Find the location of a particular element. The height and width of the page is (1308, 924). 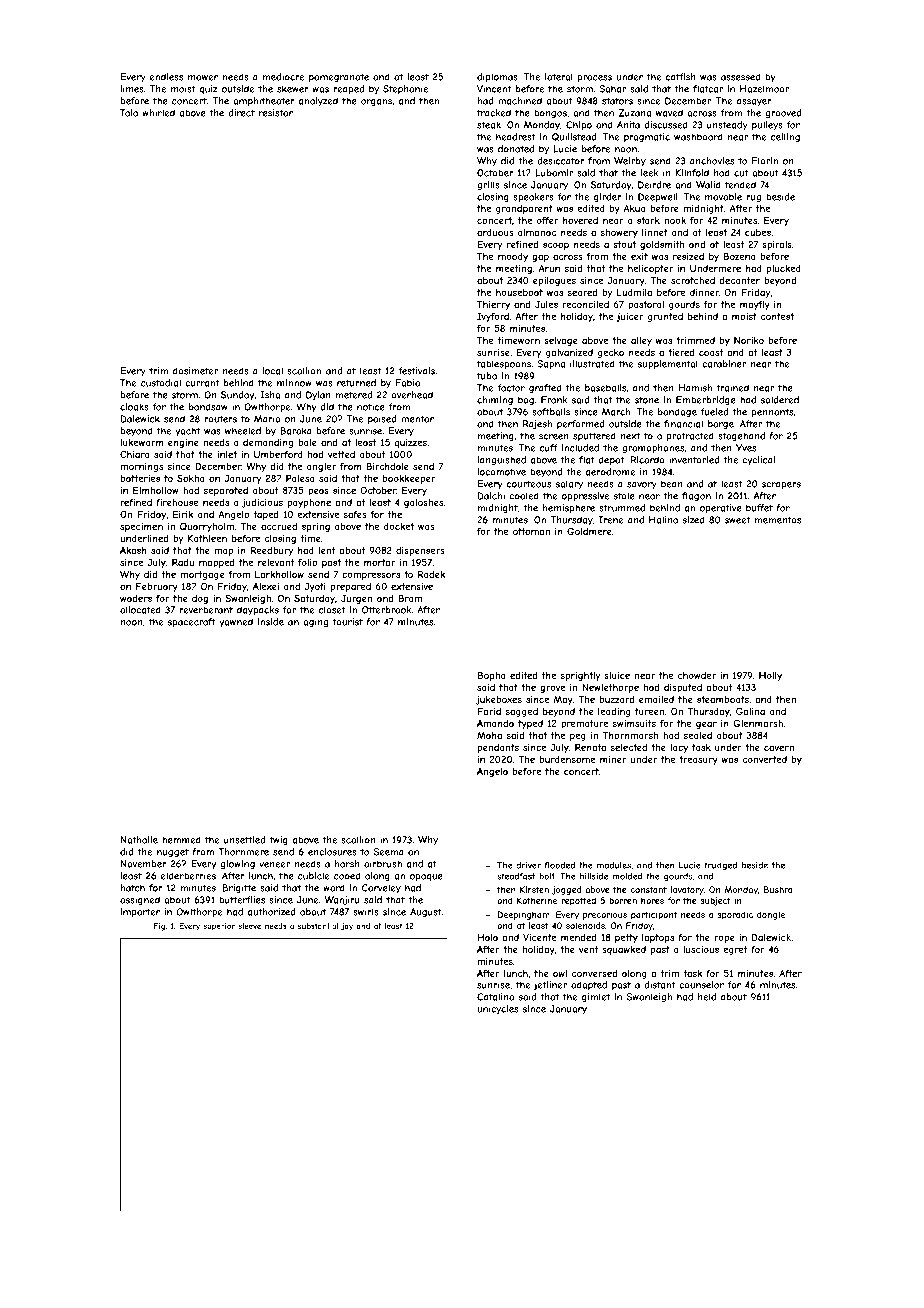

batteries is located at coordinates (140, 478).
